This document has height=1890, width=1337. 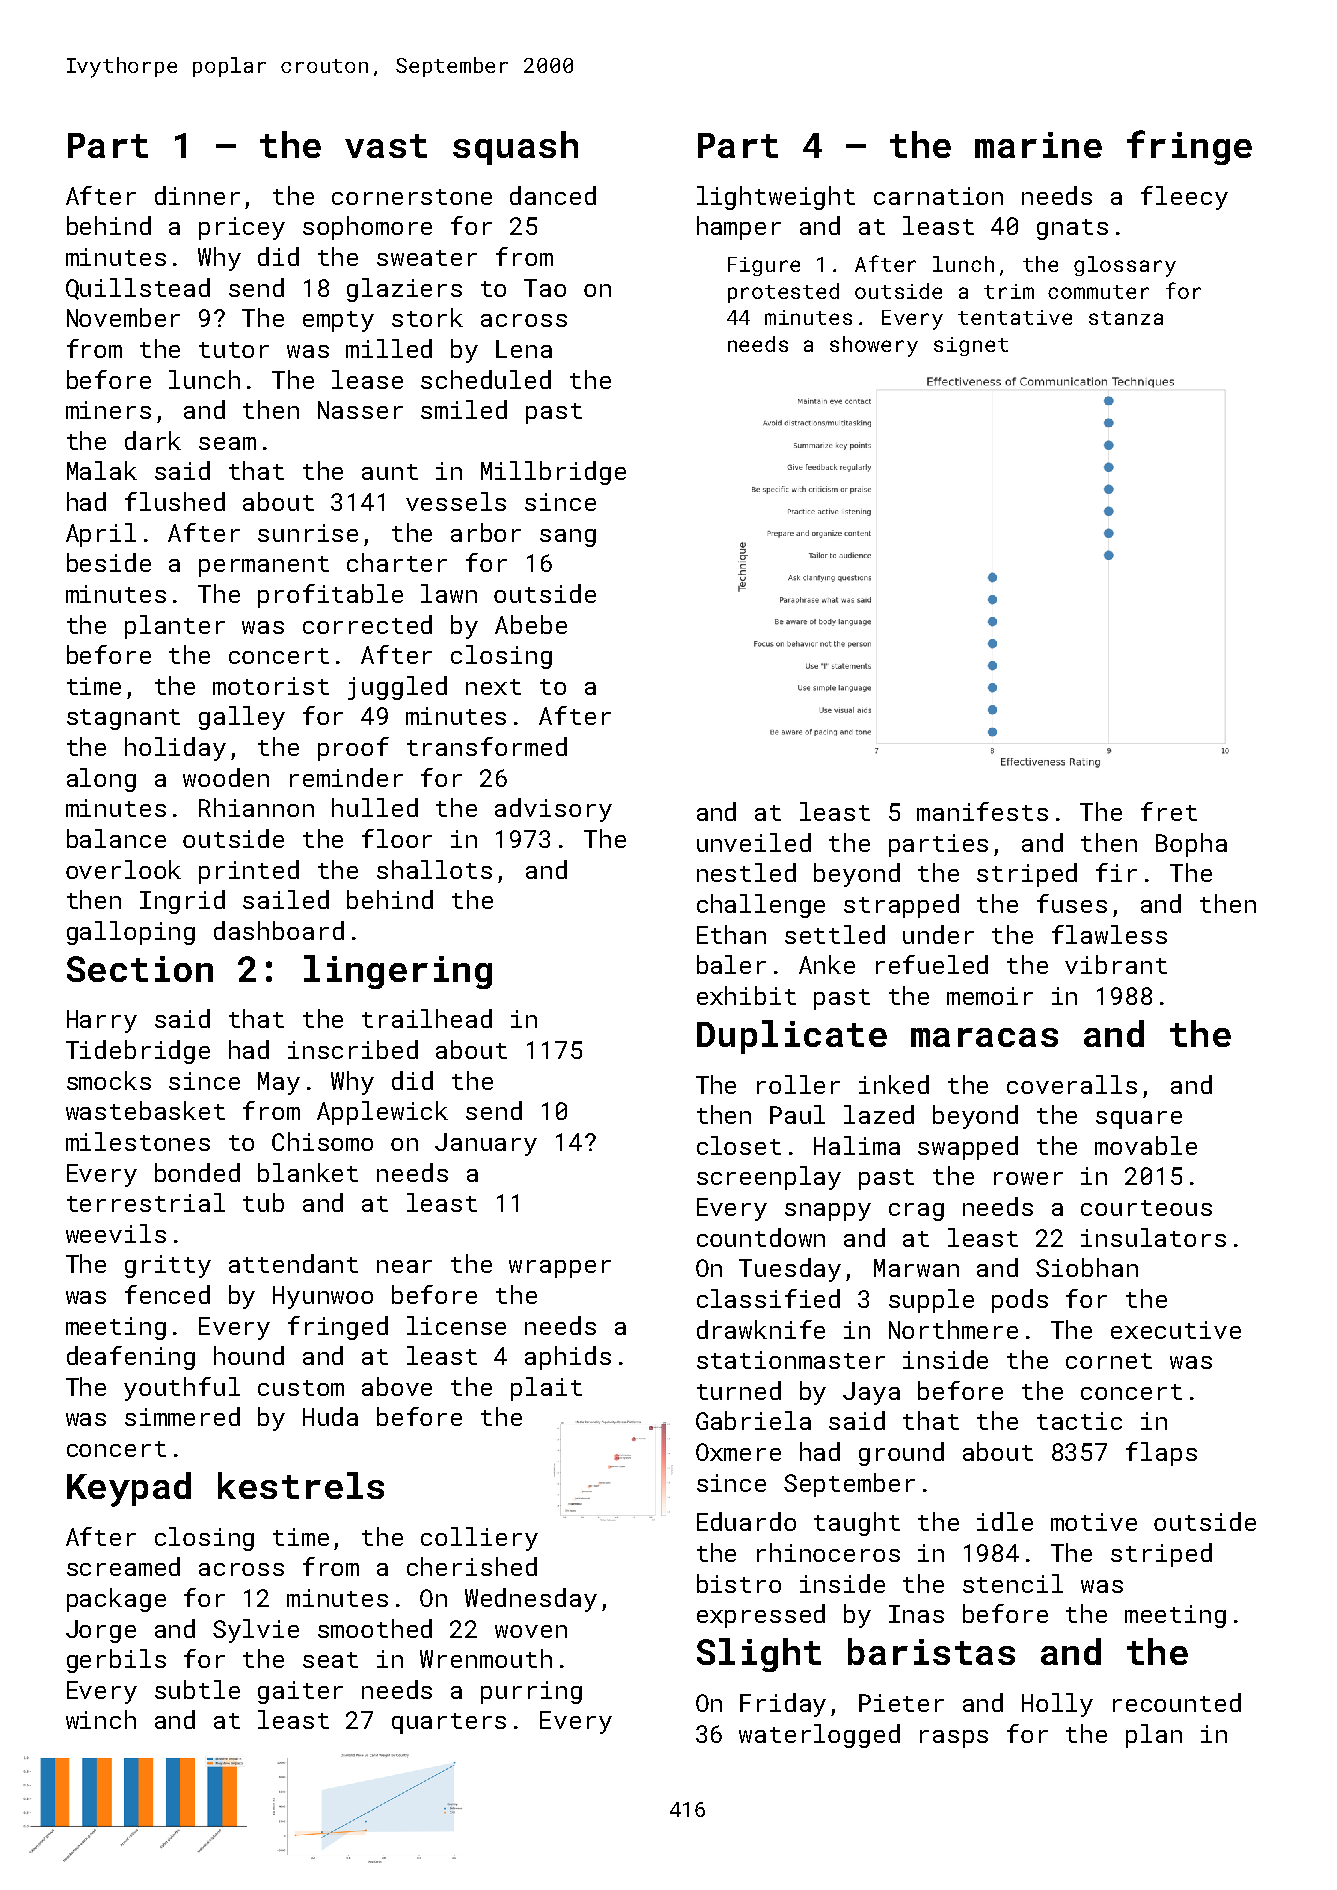 What do you see at coordinates (1094, 1522) in the document?
I see `motive` at bounding box center [1094, 1522].
